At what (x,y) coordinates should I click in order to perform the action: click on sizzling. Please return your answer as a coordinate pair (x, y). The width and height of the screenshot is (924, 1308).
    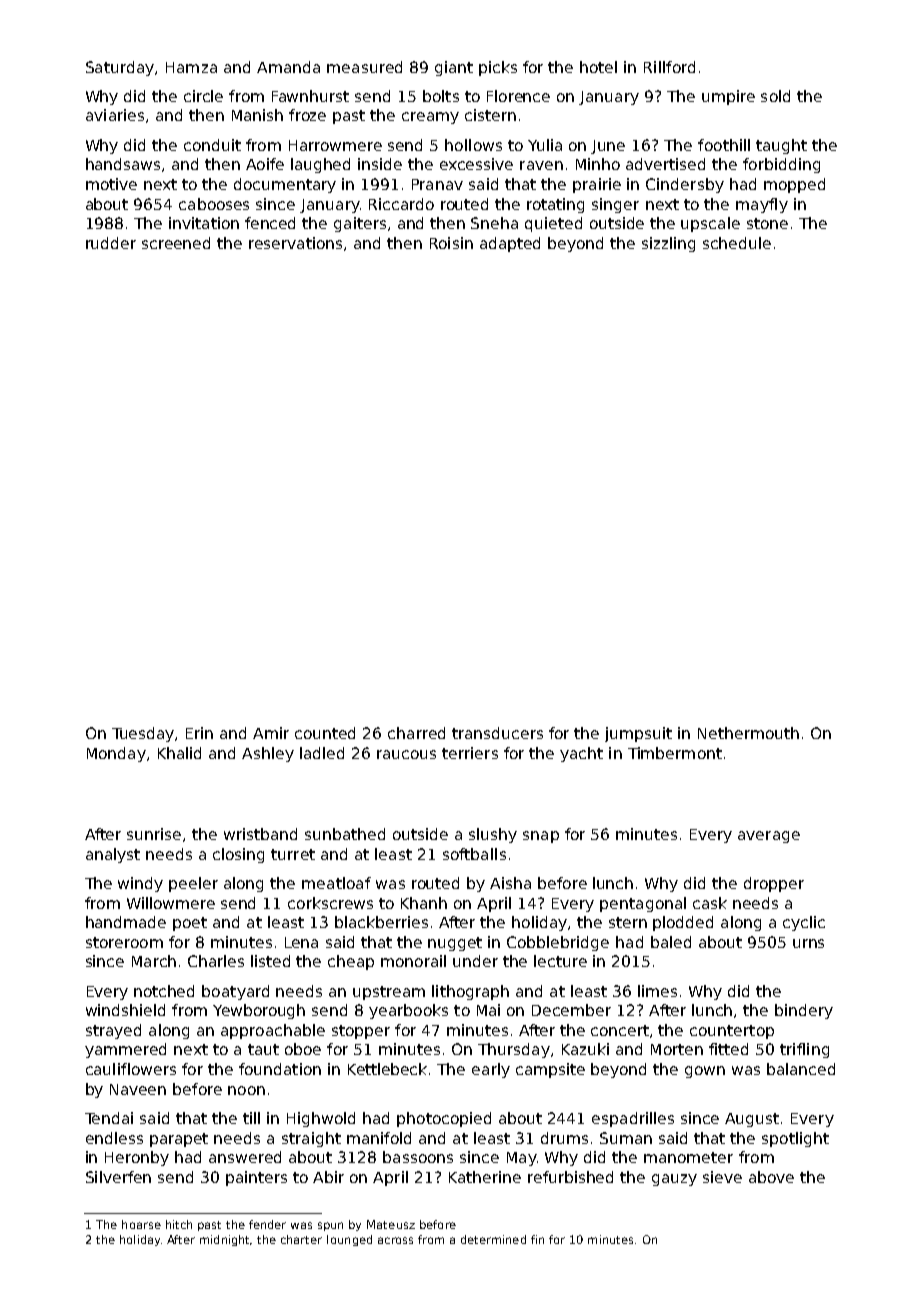
    Looking at the image, I should click on (668, 244).
